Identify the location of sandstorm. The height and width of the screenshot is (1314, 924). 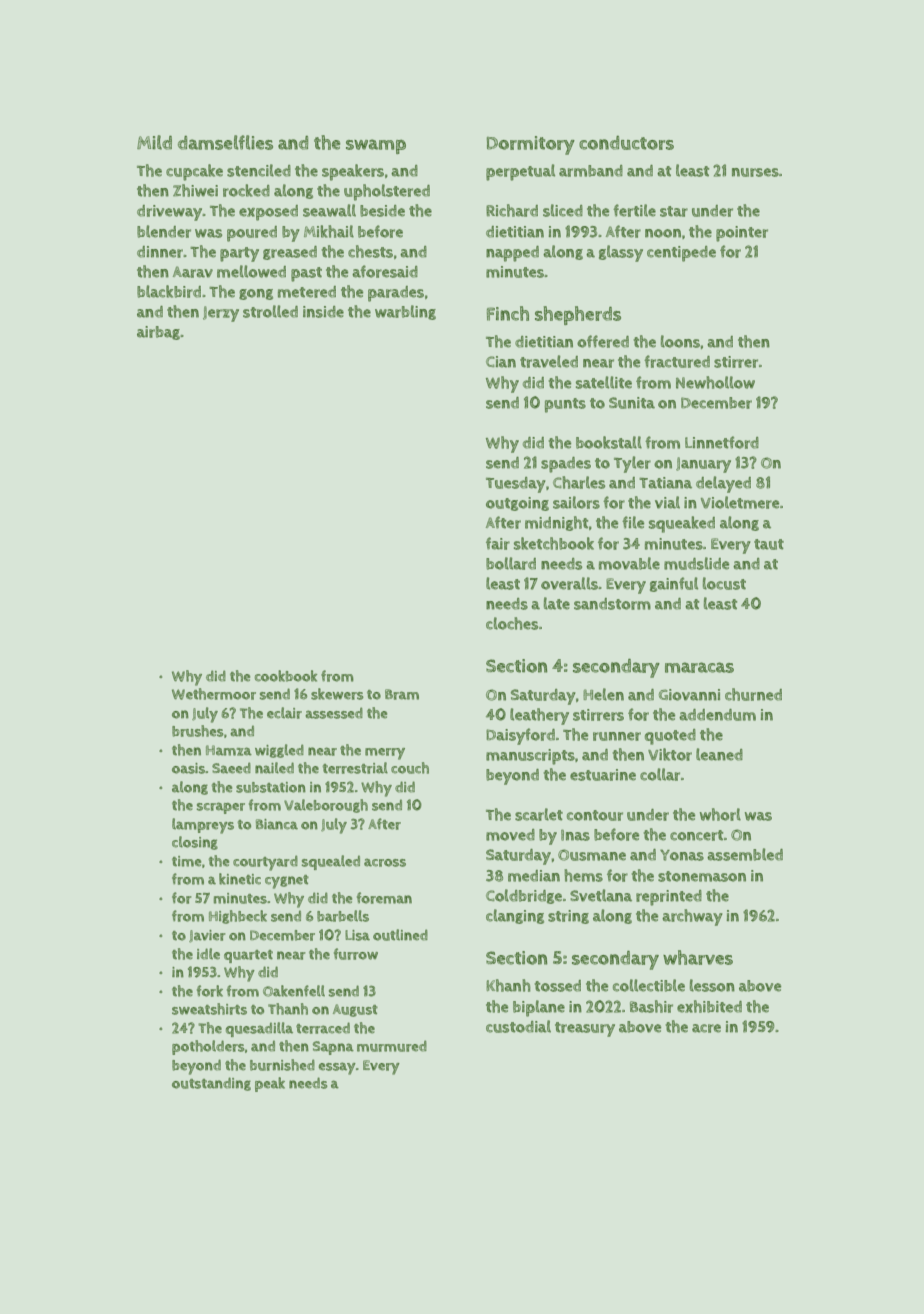
(612, 604).
